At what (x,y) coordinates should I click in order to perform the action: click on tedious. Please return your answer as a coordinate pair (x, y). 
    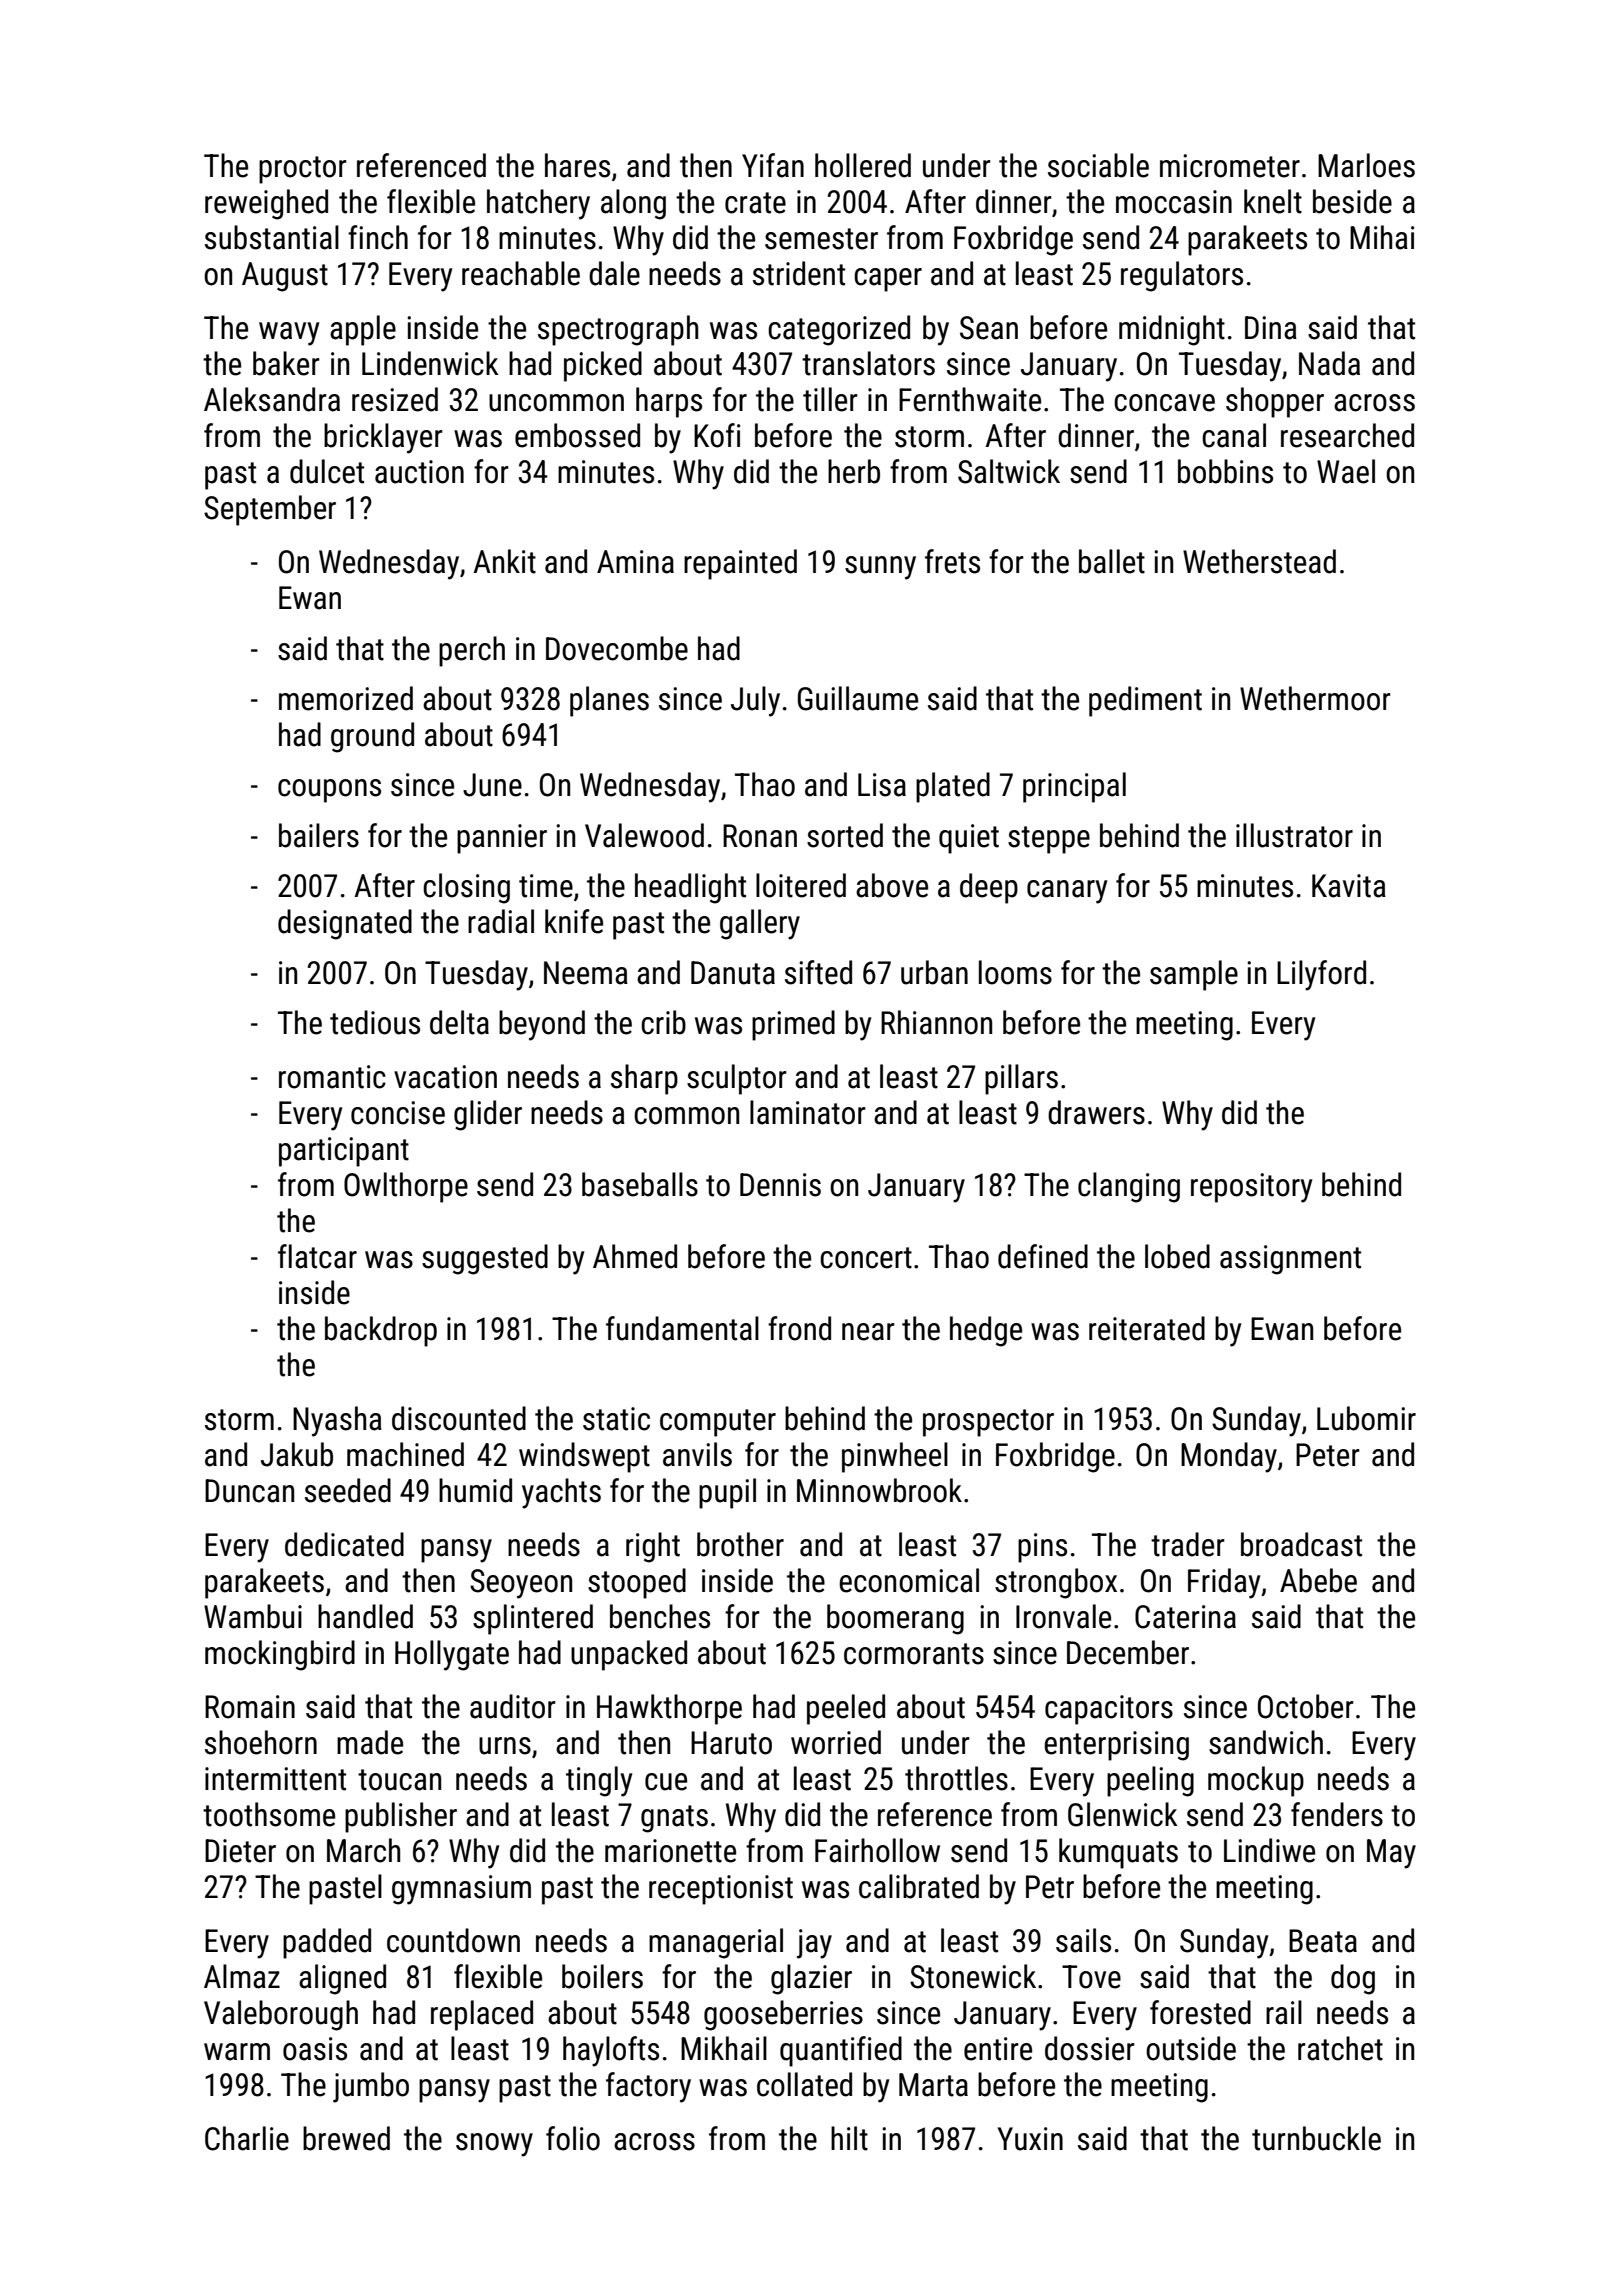
    Looking at the image, I should click on (375, 1022).
